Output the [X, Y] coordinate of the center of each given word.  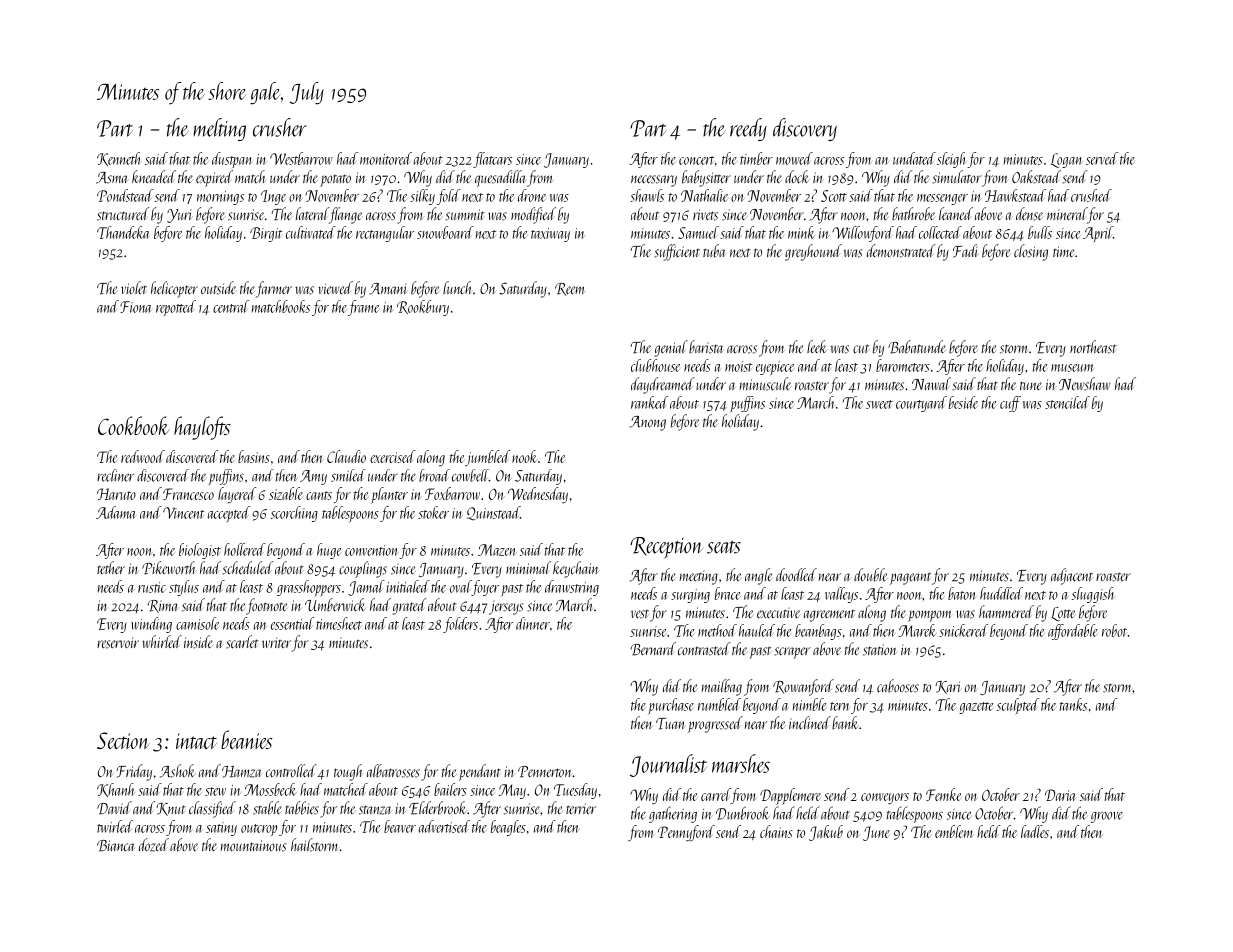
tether [111, 567]
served [1102, 158]
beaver [400, 826]
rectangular [385, 234]
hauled [757, 630]
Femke [943, 794]
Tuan [670, 724]
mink [801, 232]
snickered [963, 630]
